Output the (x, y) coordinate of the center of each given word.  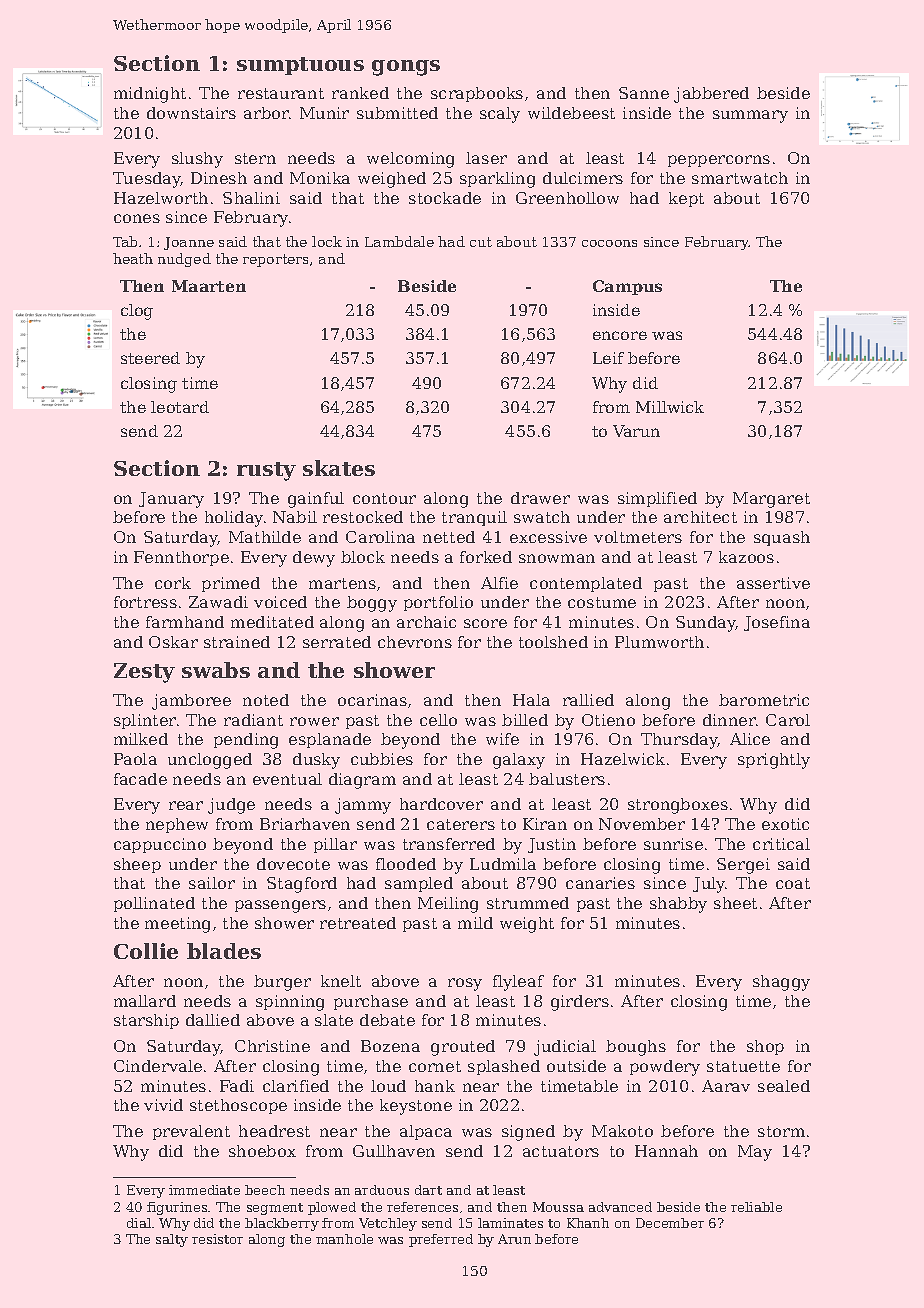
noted (266, 700)
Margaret (771, 500)
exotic (785, 824)
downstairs (191, 113)
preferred (441, 1240)
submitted (397, 113)
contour (384, 498)
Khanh (588, 1223)
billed (525, 720)
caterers (461, 824)
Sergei (743, 866)
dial (139, 1223)
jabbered (711, 95)
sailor (212, 883)
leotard (180, 407)
